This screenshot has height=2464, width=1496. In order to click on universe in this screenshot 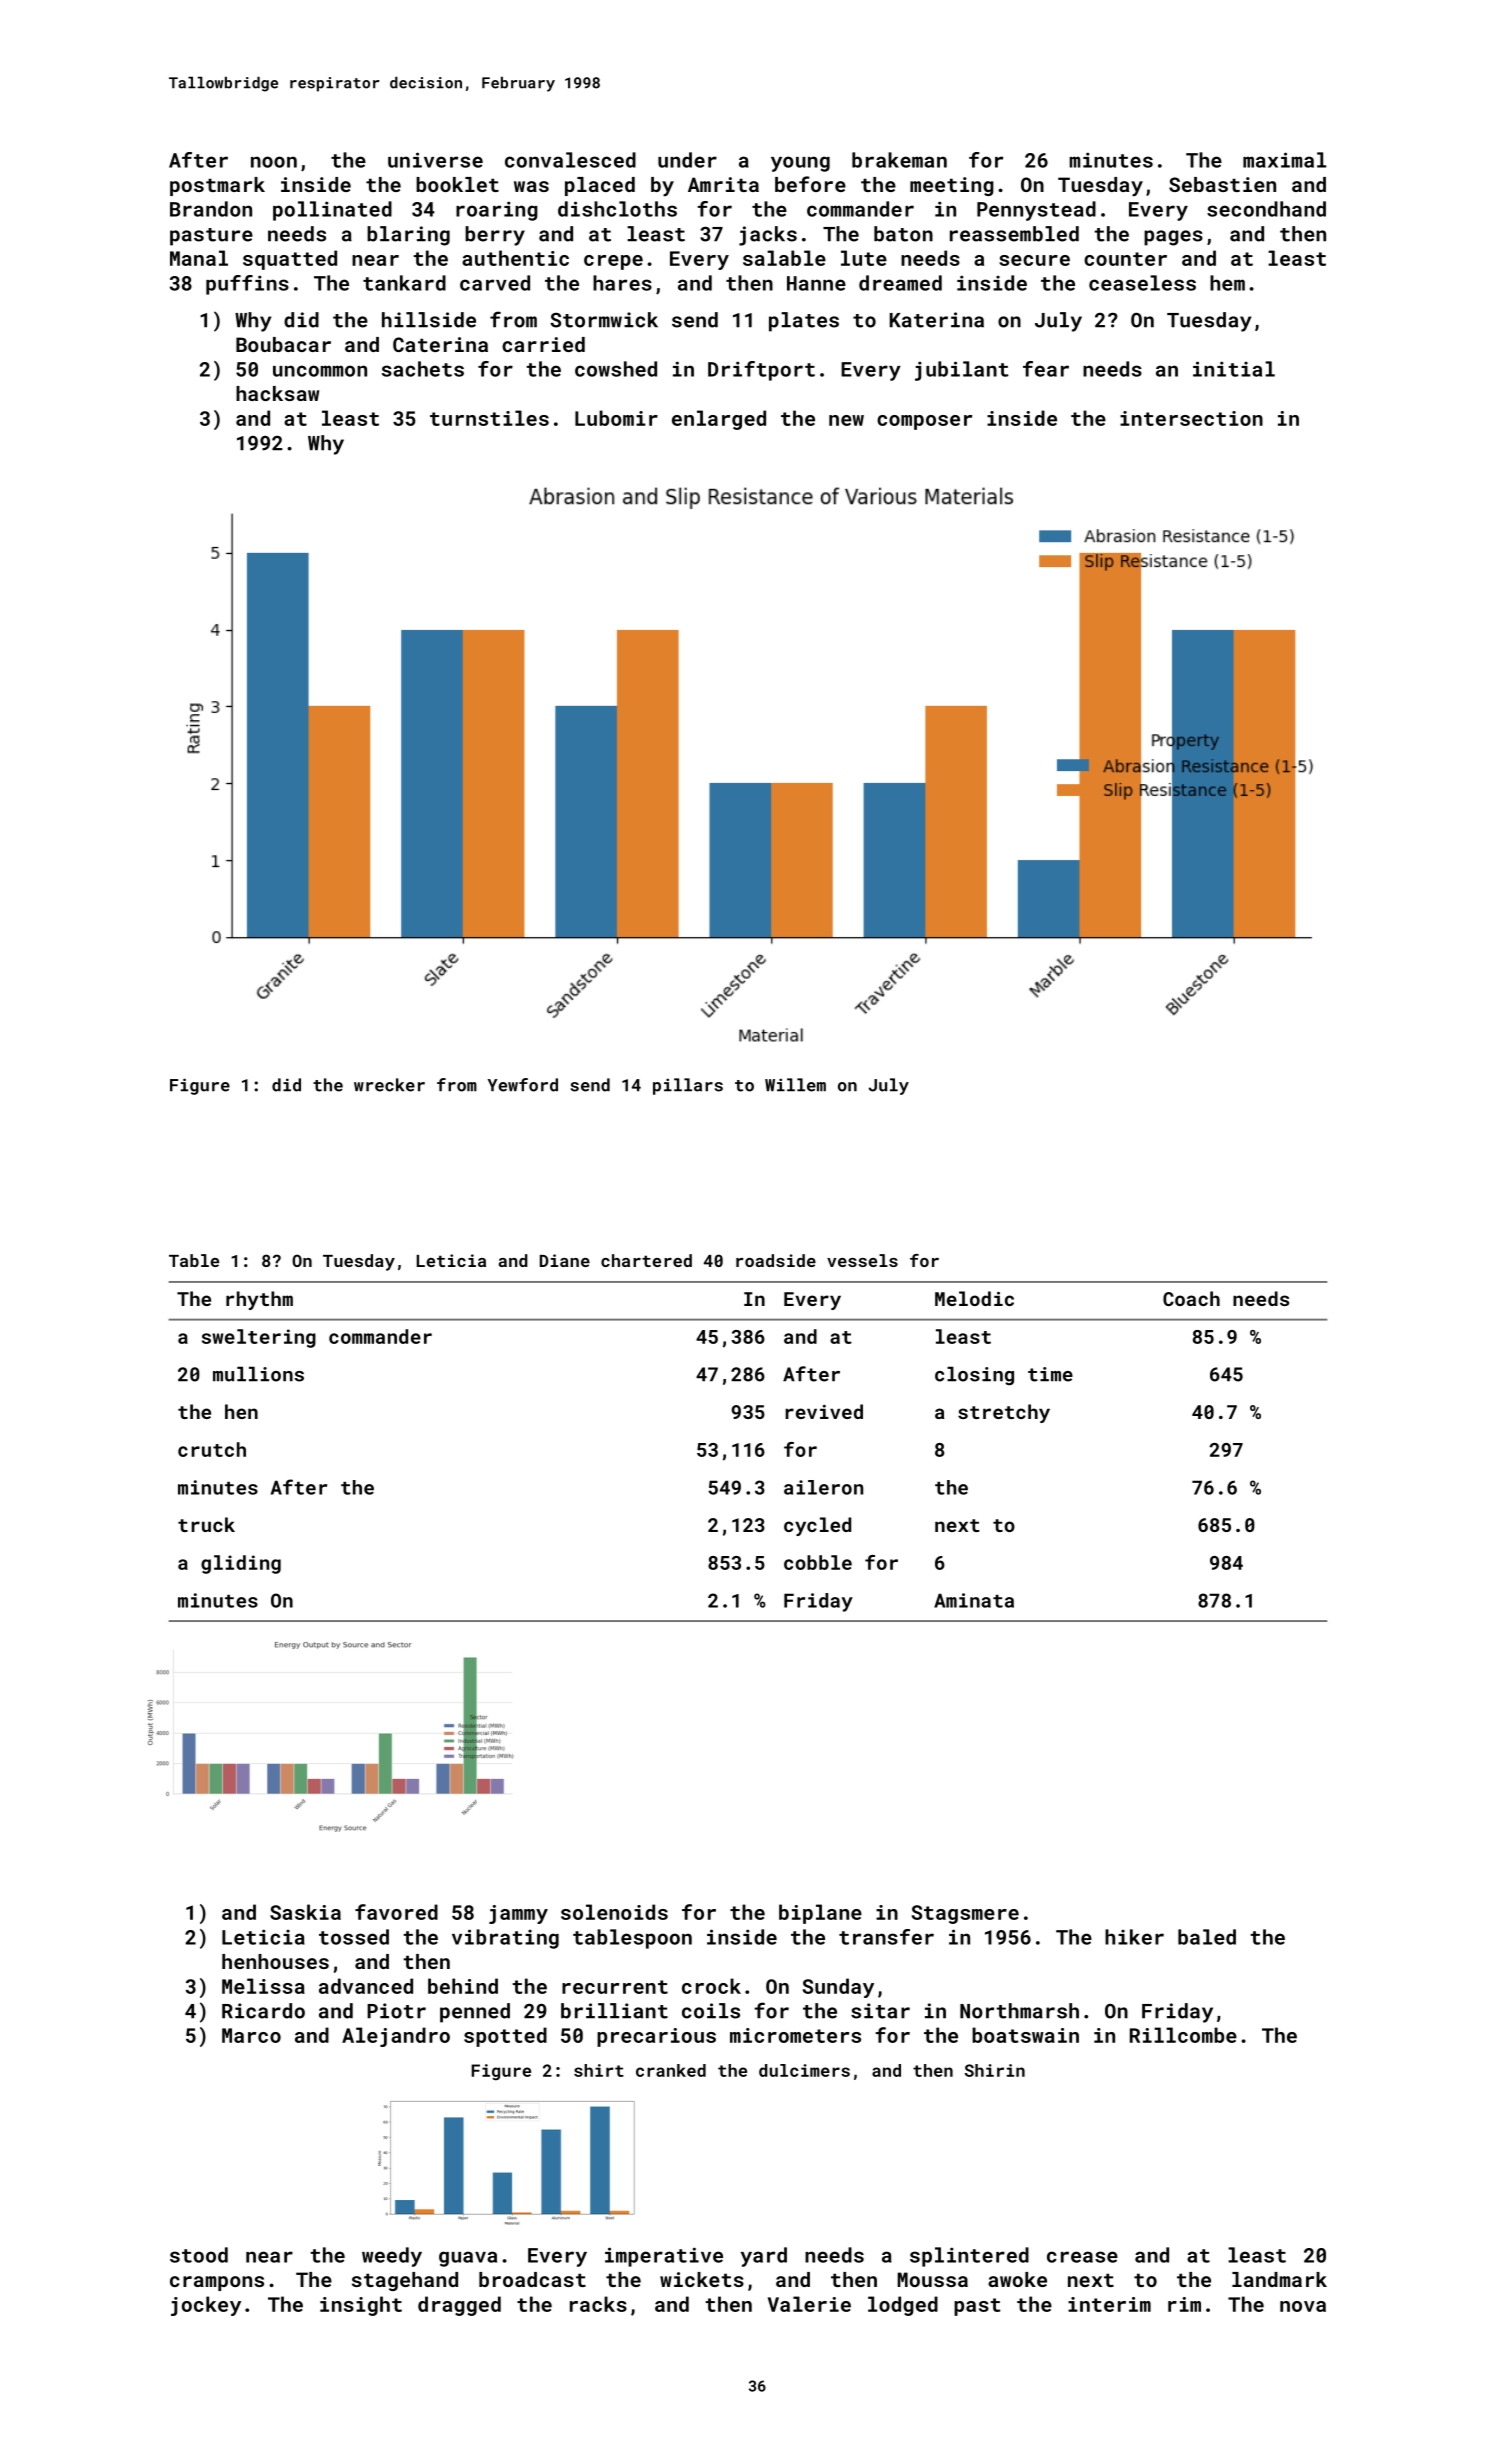, I will do `click(435, 160)`.
